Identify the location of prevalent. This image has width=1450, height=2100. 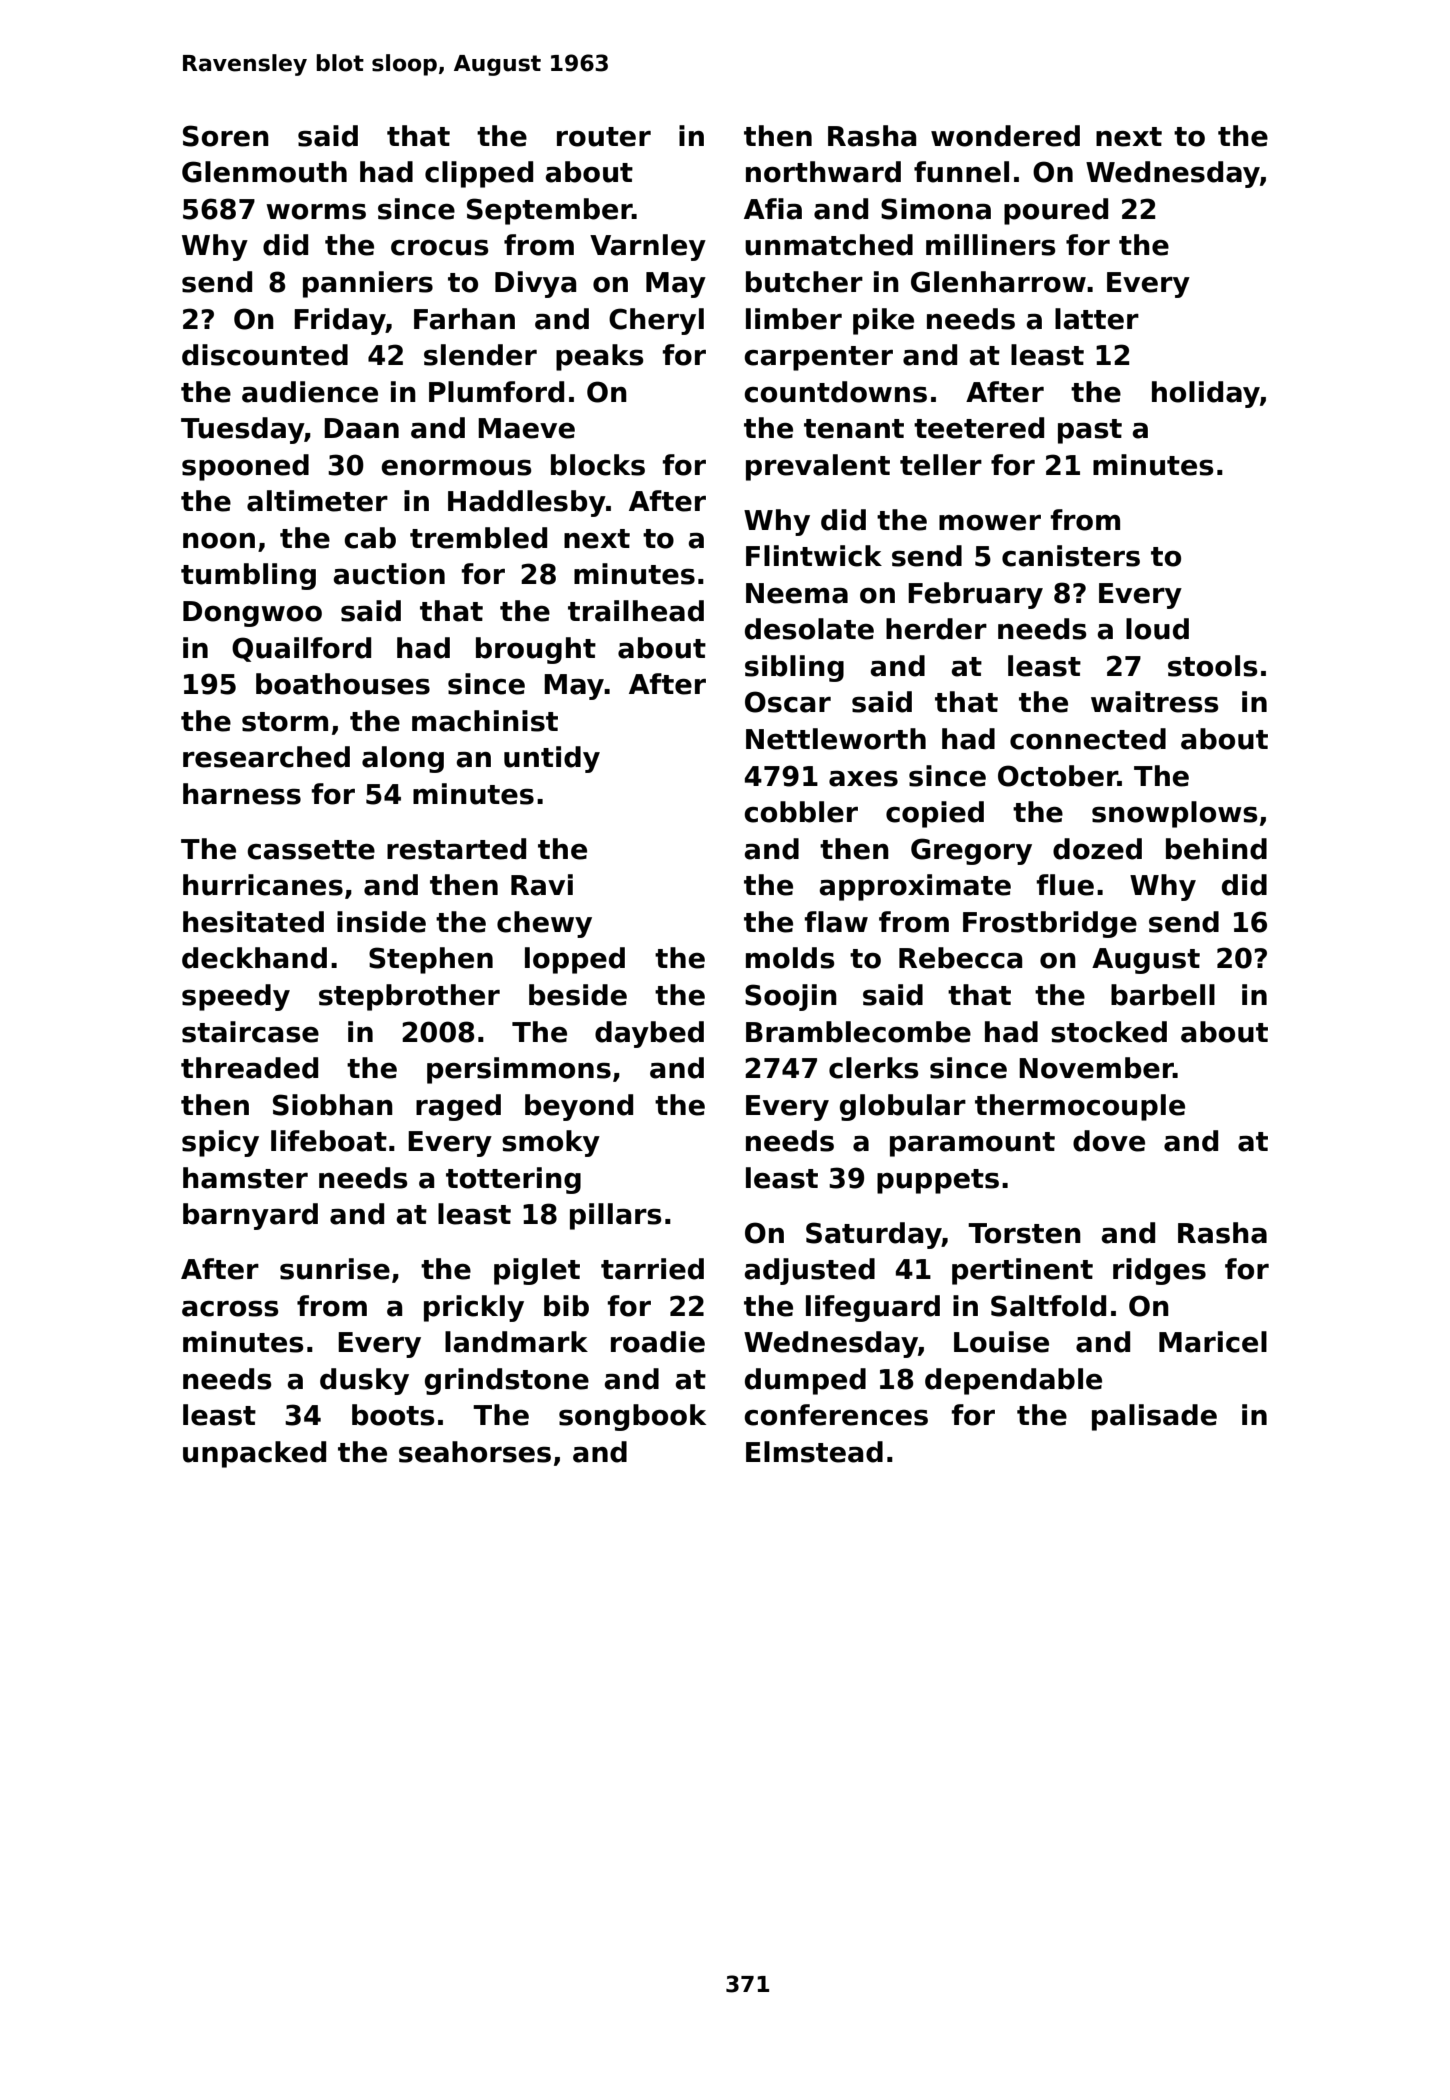
(818, 467).
